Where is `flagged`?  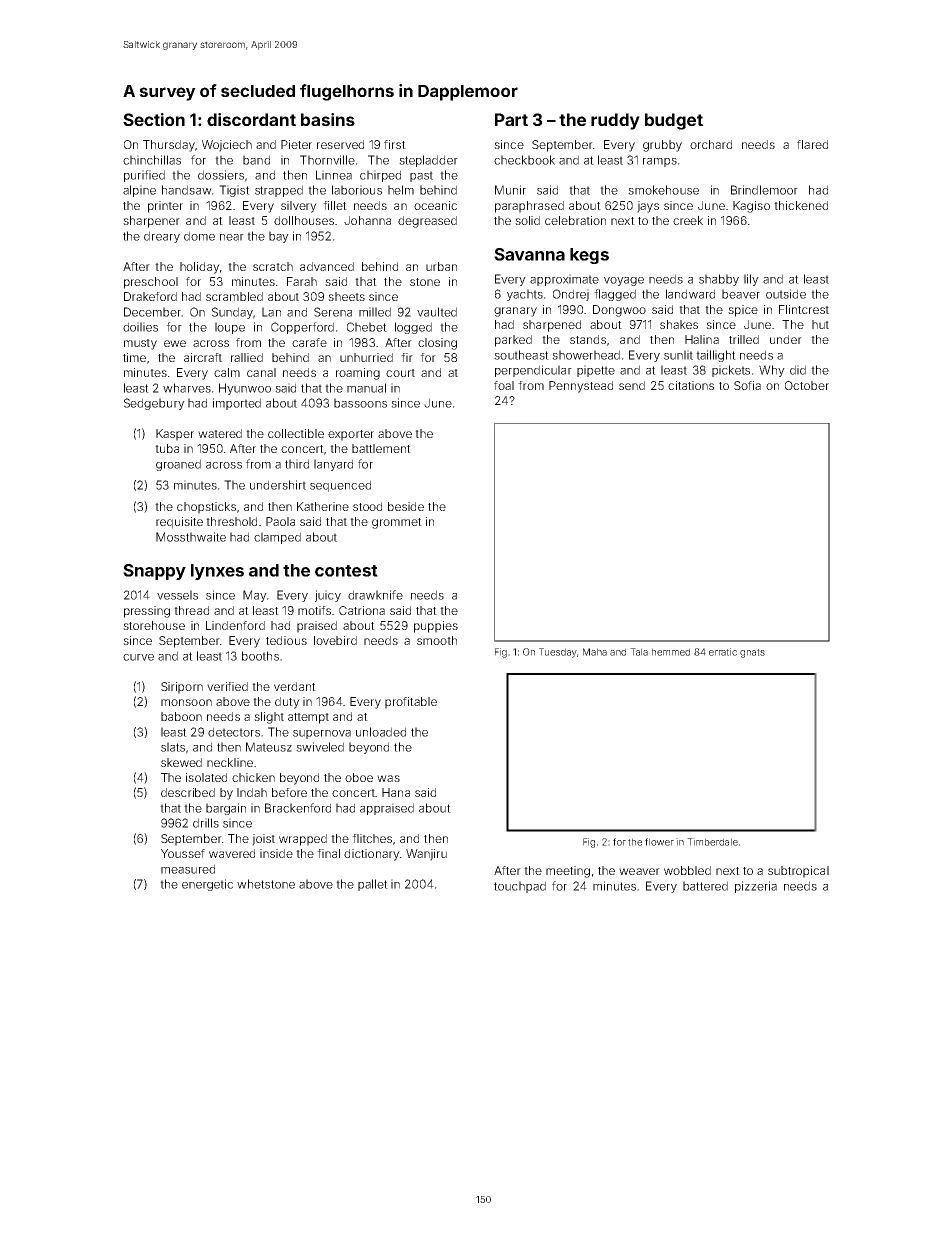
flagged is located at coordinates (615, 295).
